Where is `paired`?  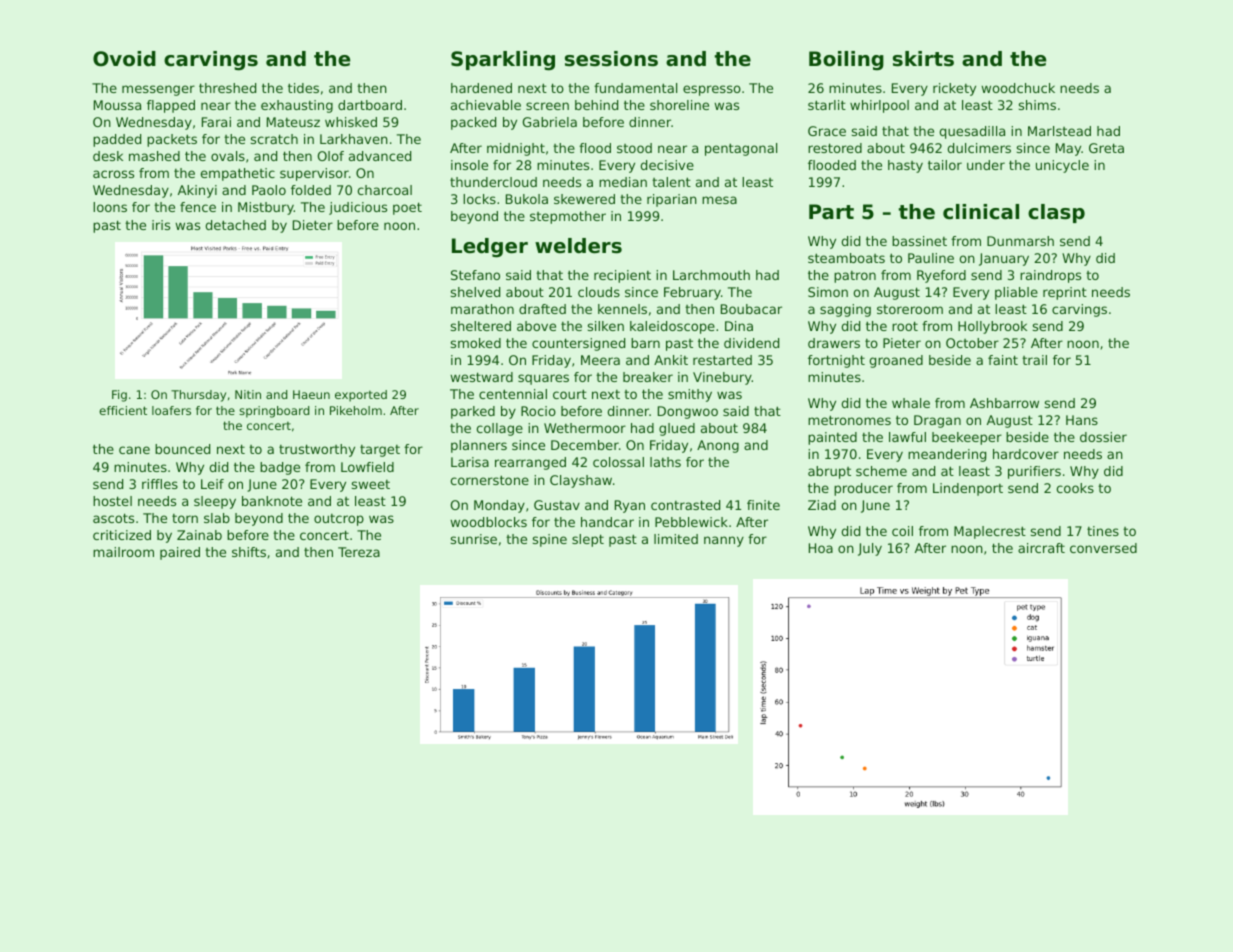 paired is located at coordinates (180, 553).
